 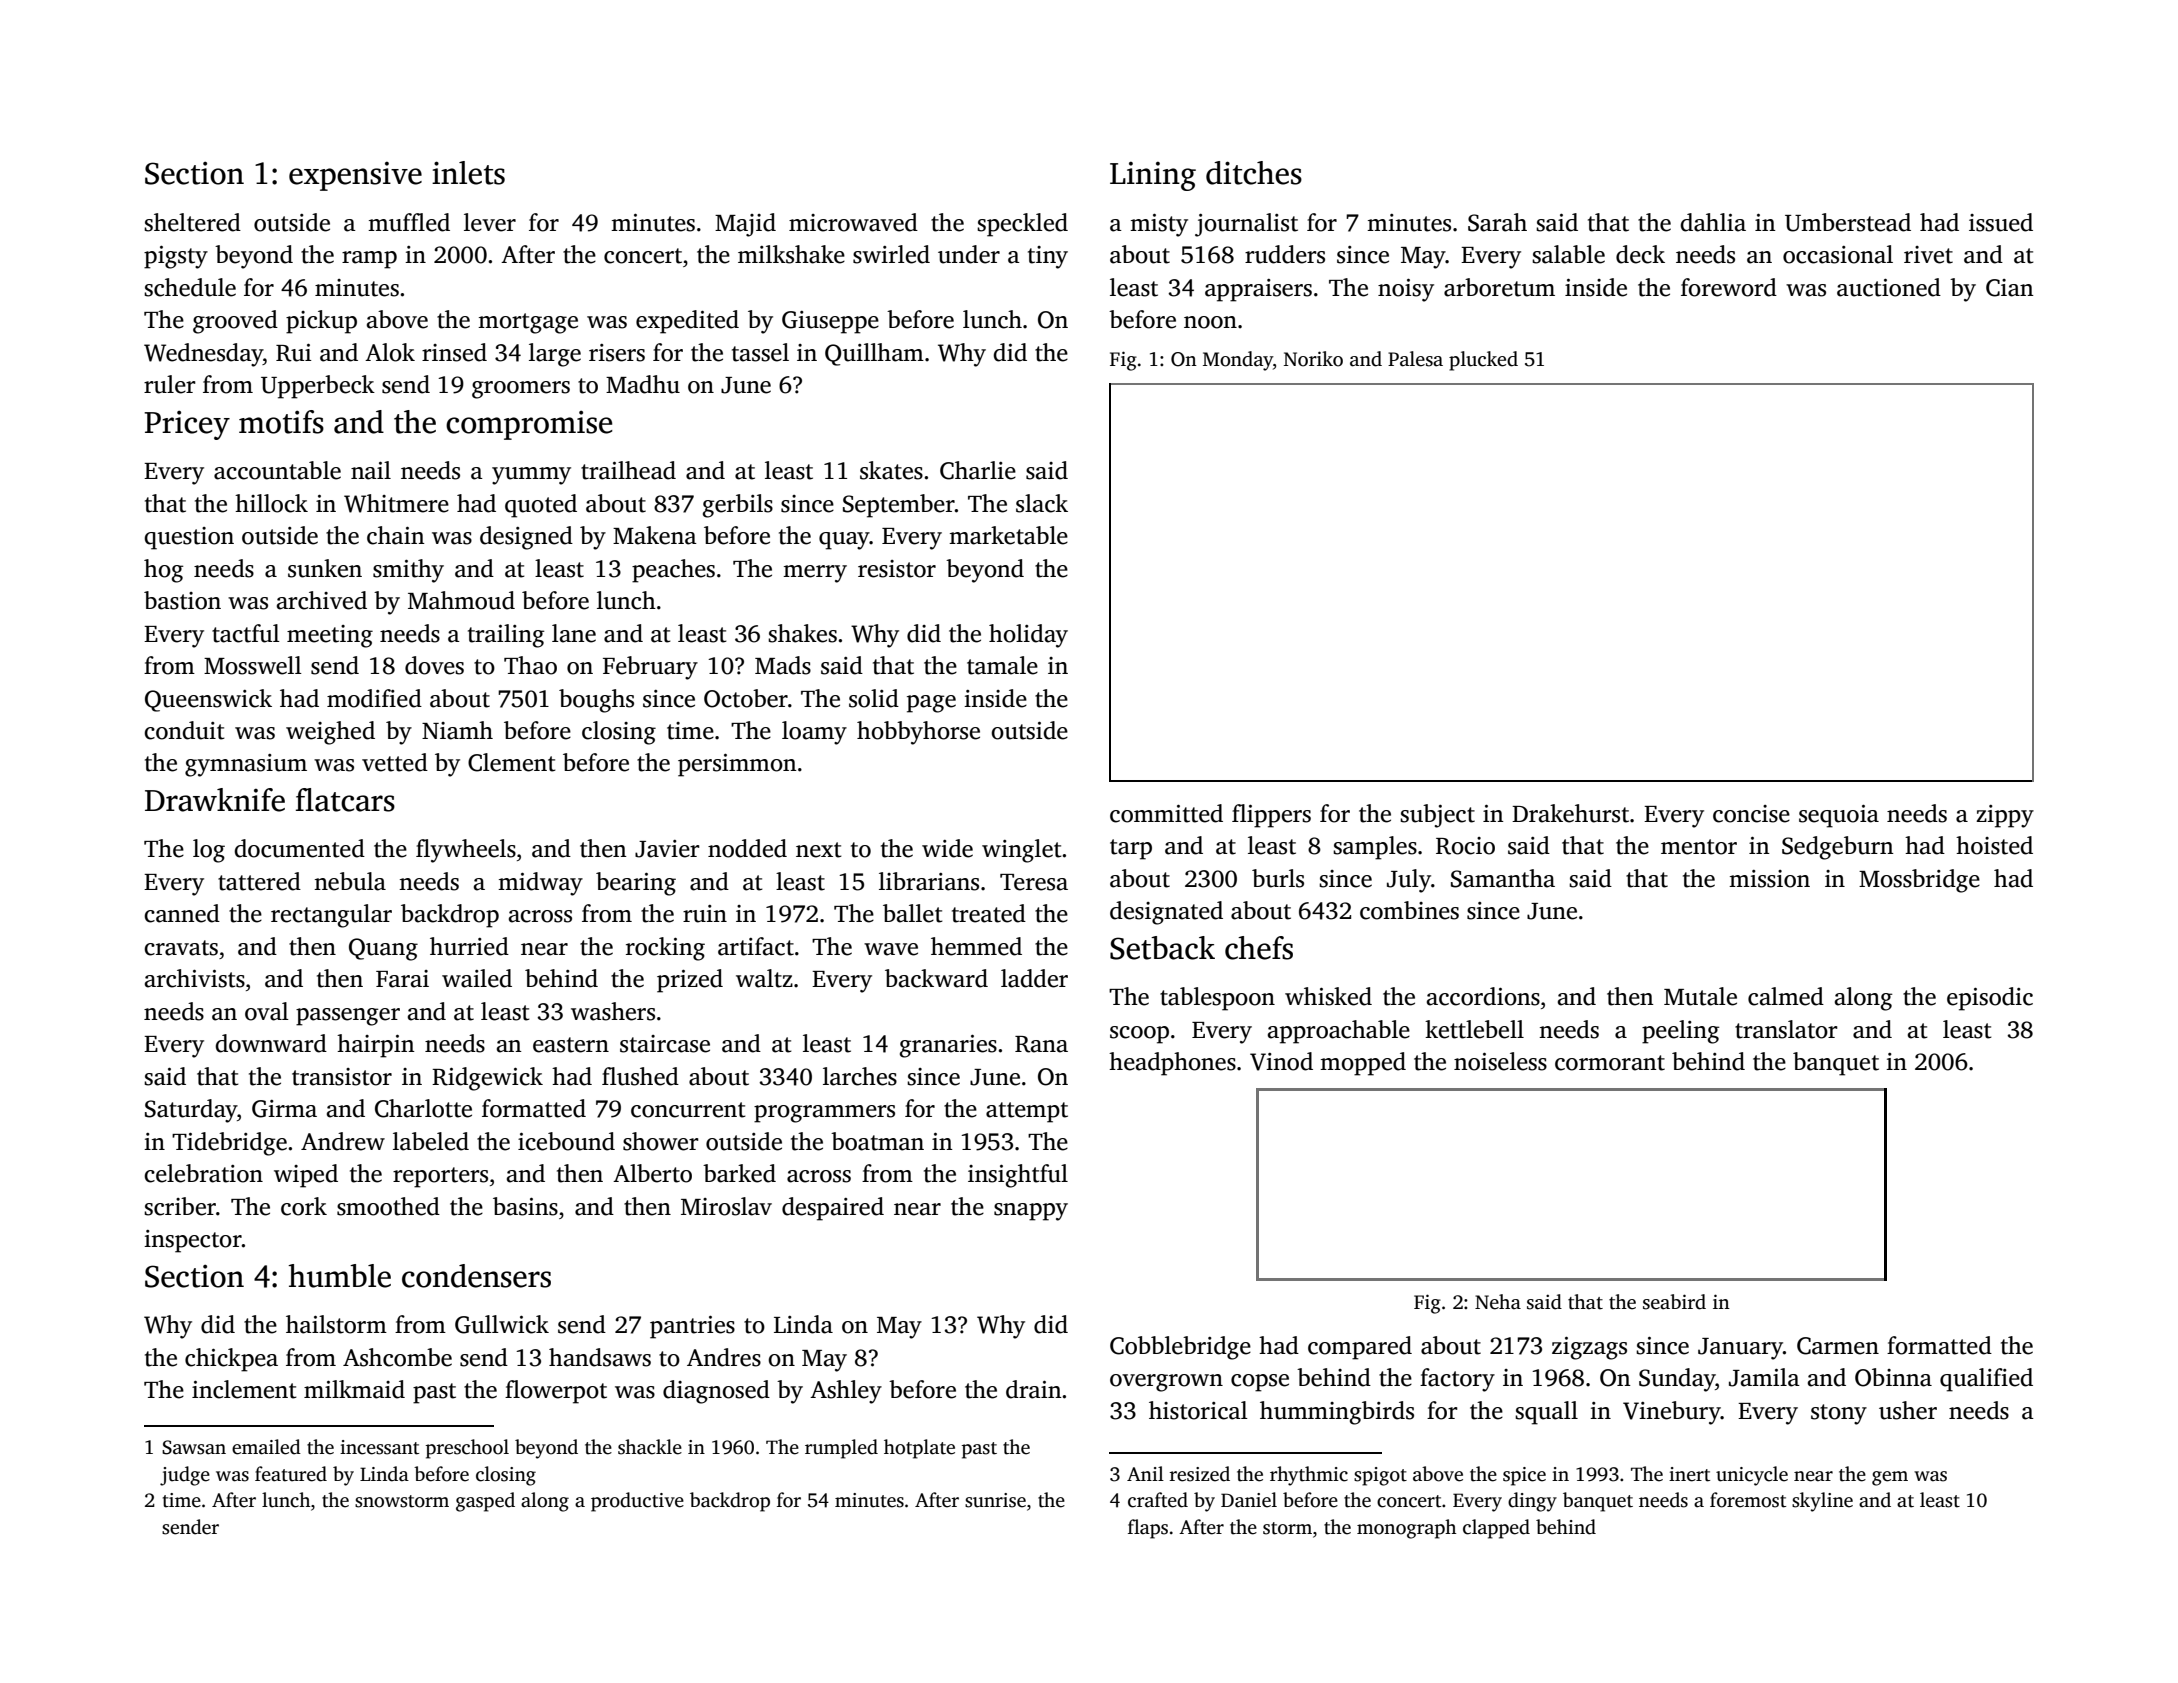 I want to click on Drakehurst, so click(x=1570, y=813).
